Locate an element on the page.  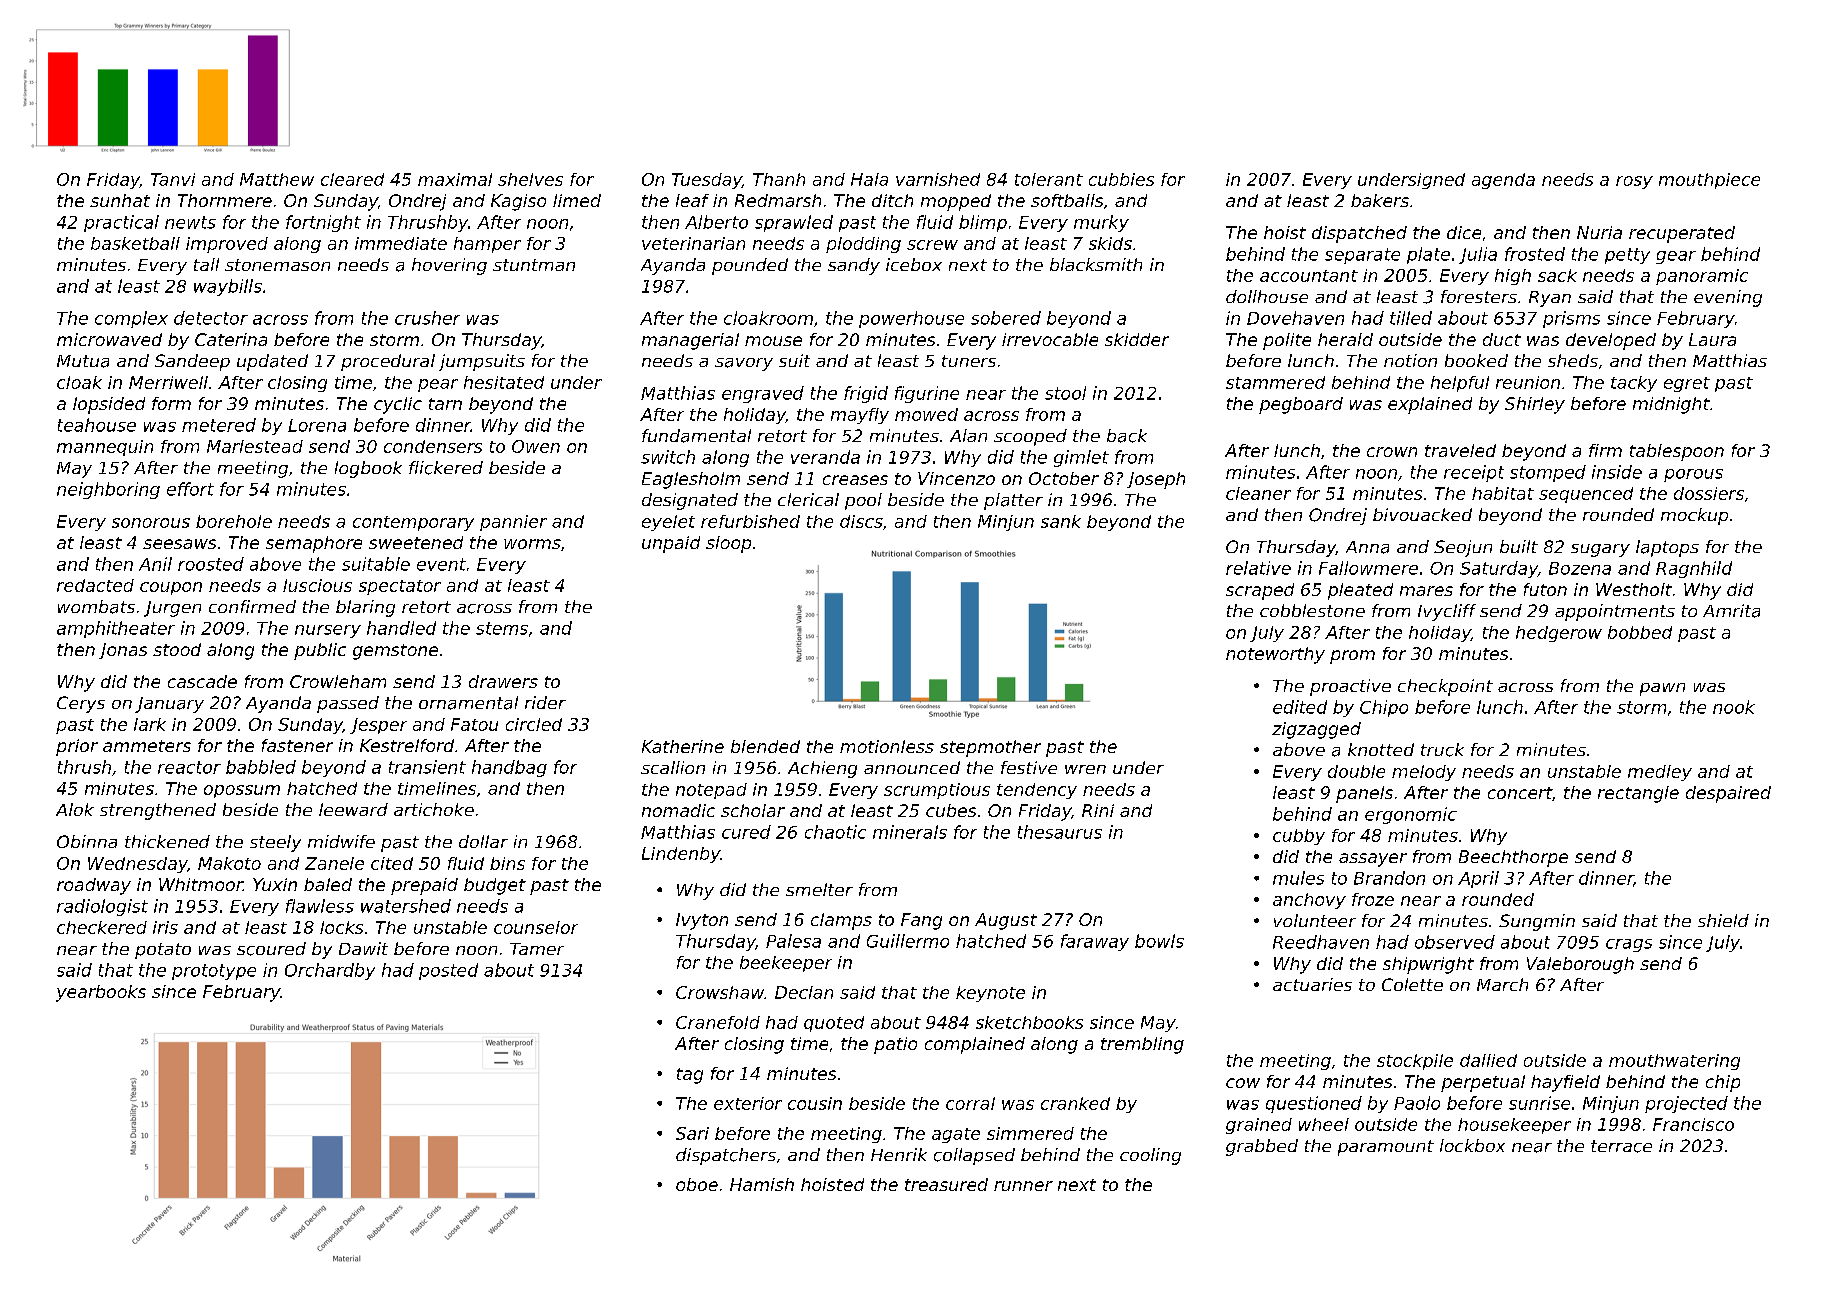
dossiers is located at coordinates (1709, 493).
